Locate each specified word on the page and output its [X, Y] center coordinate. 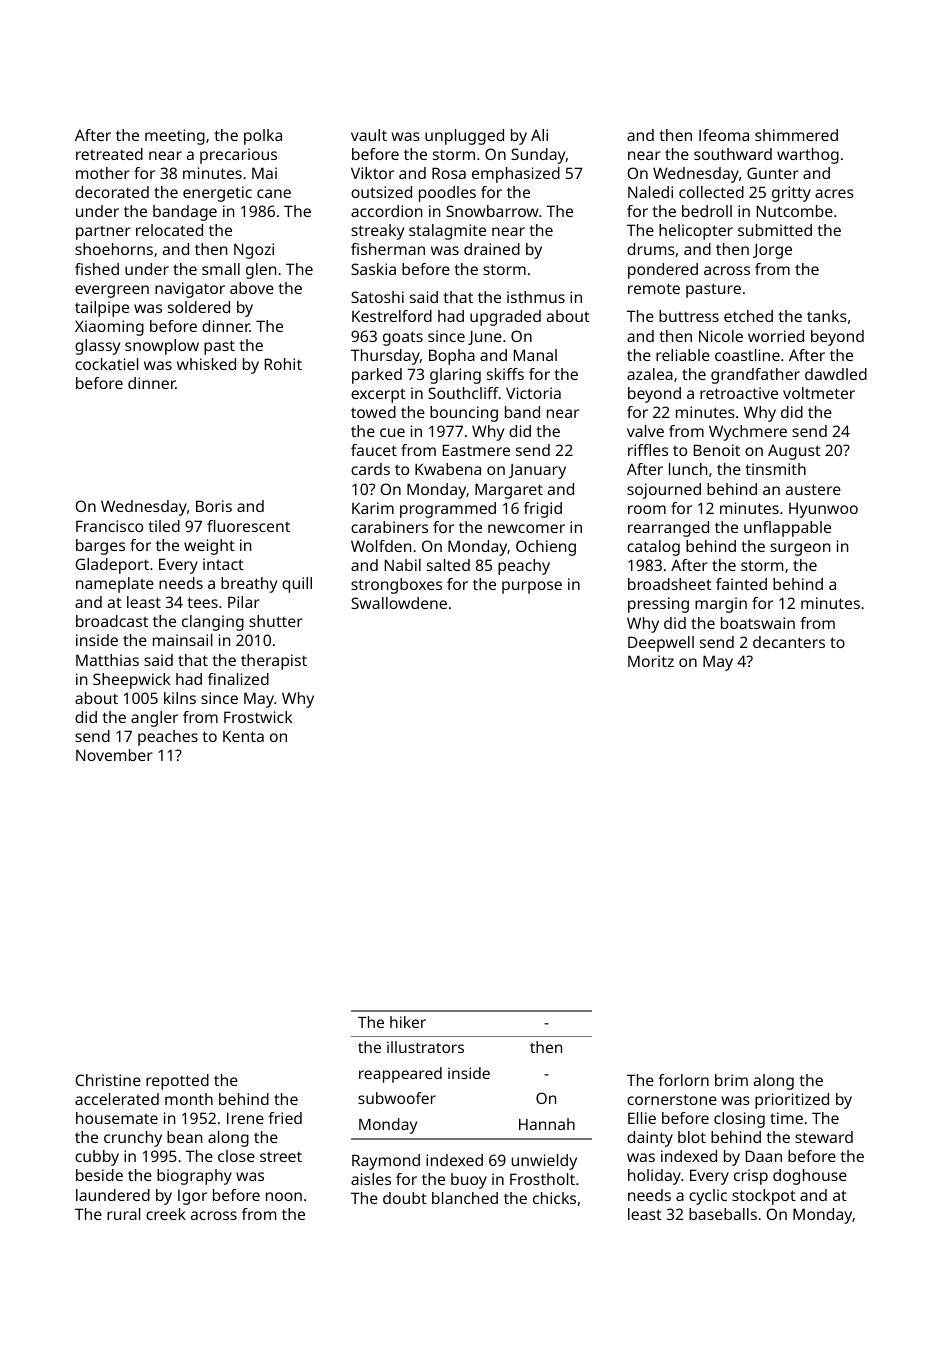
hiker [408, 1022]
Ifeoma [724, 135]
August [794, 452]
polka [263, 137]
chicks [554, 1198]
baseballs [723, 1214]
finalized [238, 679]
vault [369, 135]
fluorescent [248, 526]
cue [392, 432]
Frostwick [258, 717]
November [114, 755]
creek [166, 1214]
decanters [789, 642]
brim [731, 1080]
